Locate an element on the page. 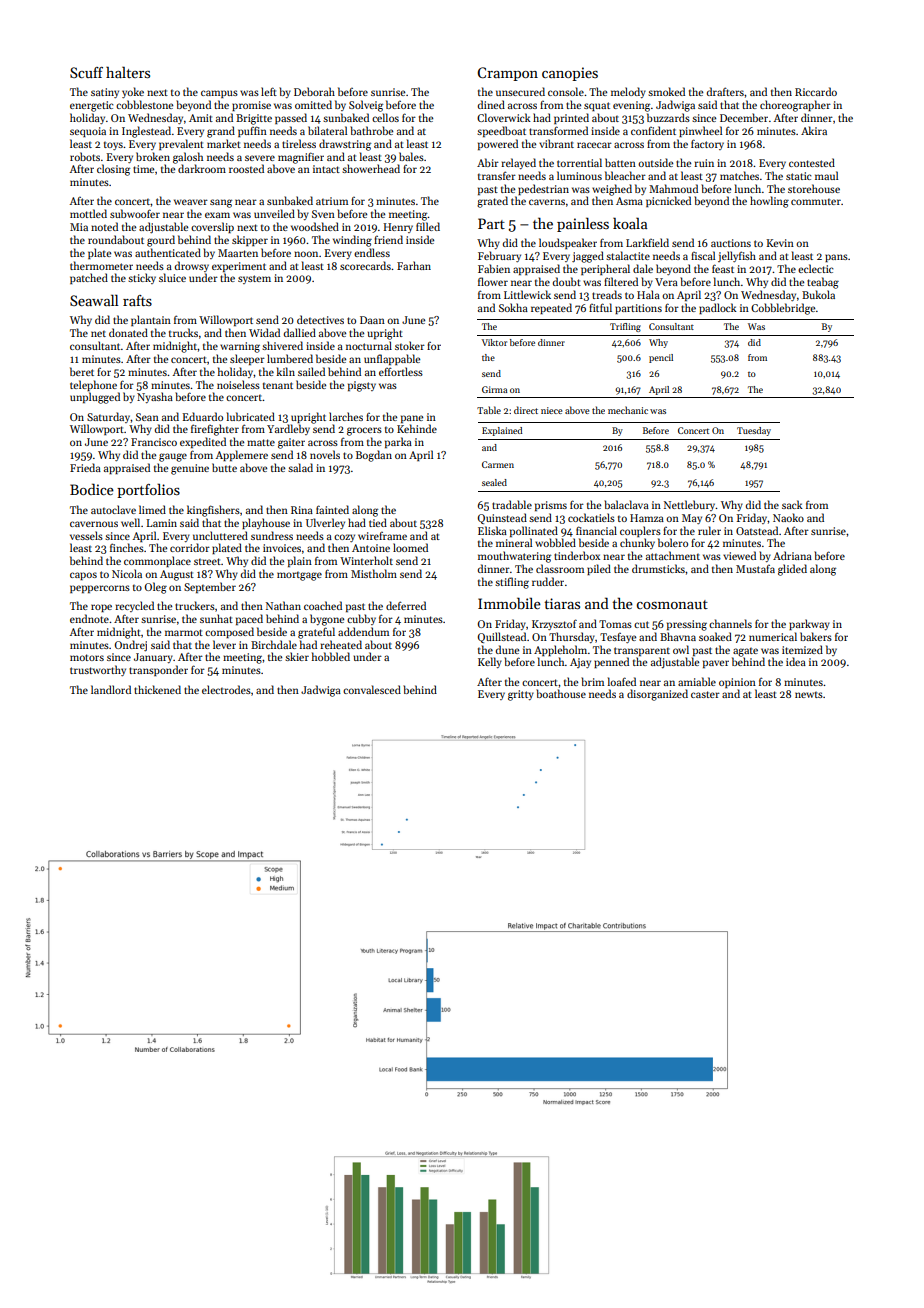 The height and width of the page is (1308, 924). padlock is located at coordinates (718, 308).
